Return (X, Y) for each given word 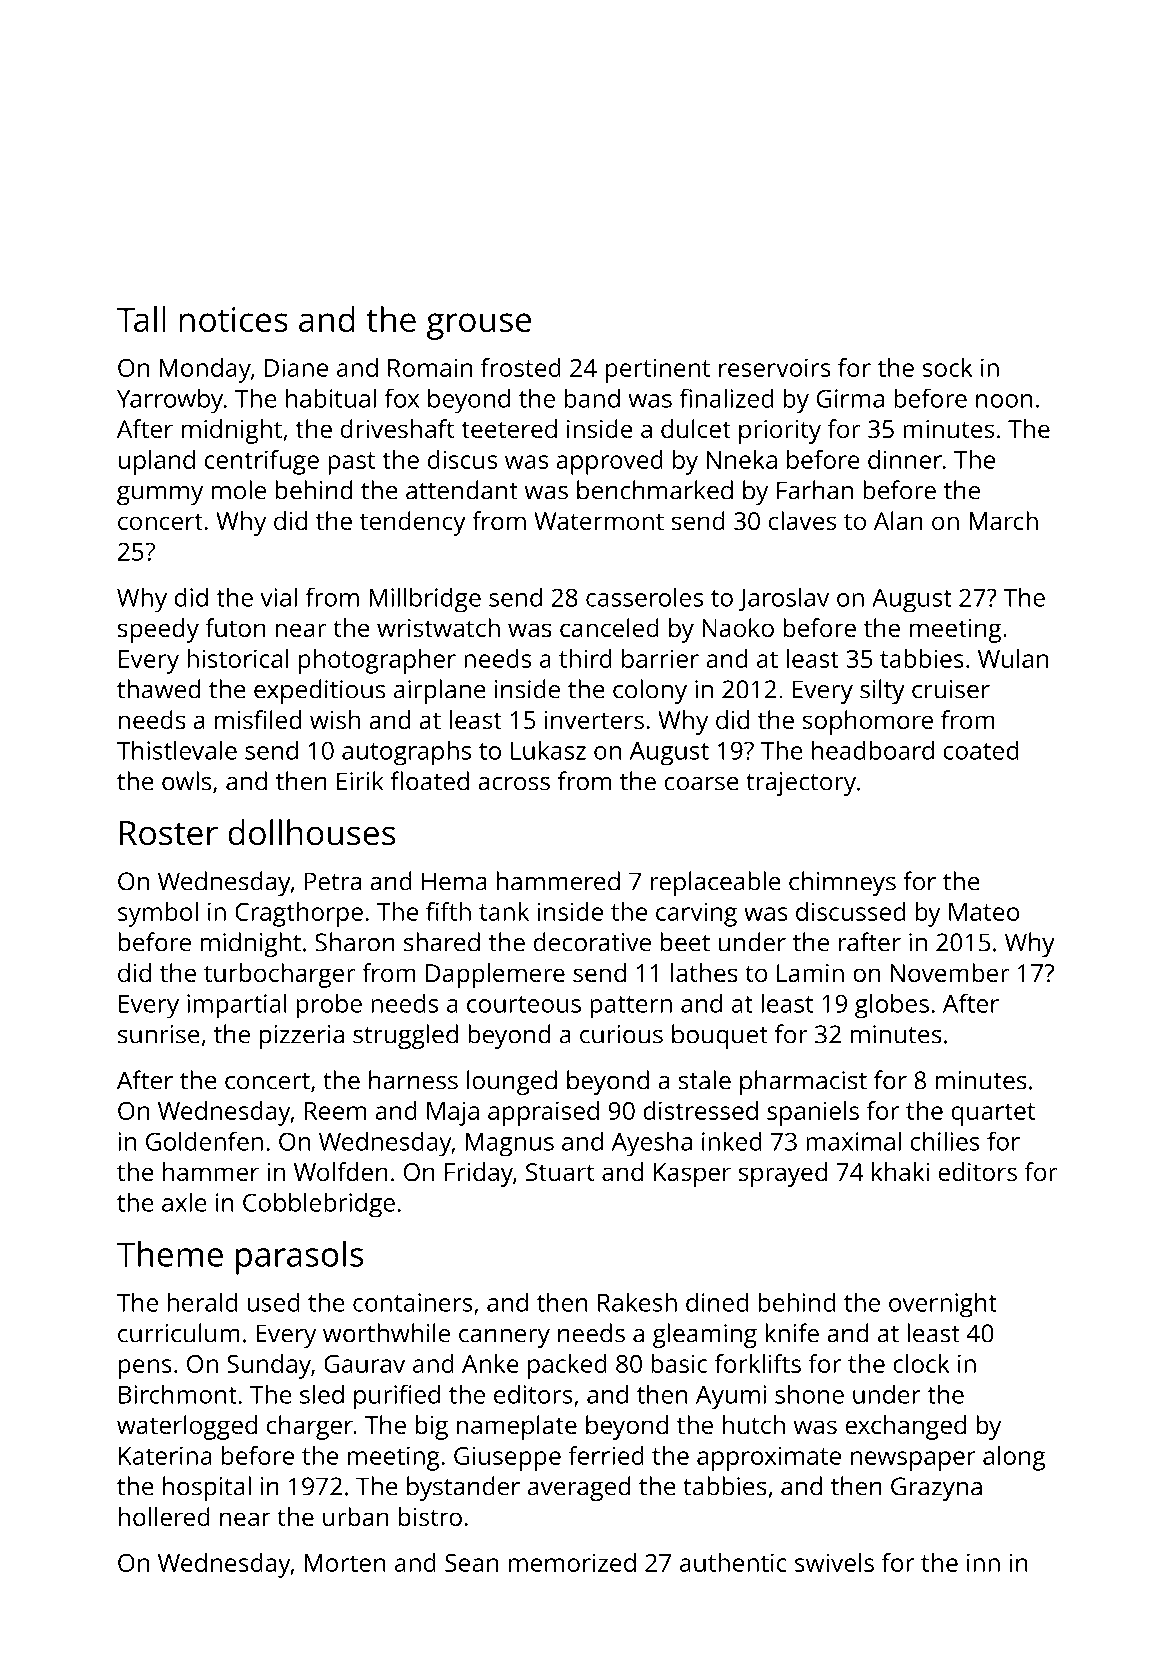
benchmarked (655, 490)
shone (809, 1394)
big (432, 1427)
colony (650, 691)
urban (356, 1516)
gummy (160, 495)
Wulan (1013, 658)
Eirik (360, 781)
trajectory (801, 784)
